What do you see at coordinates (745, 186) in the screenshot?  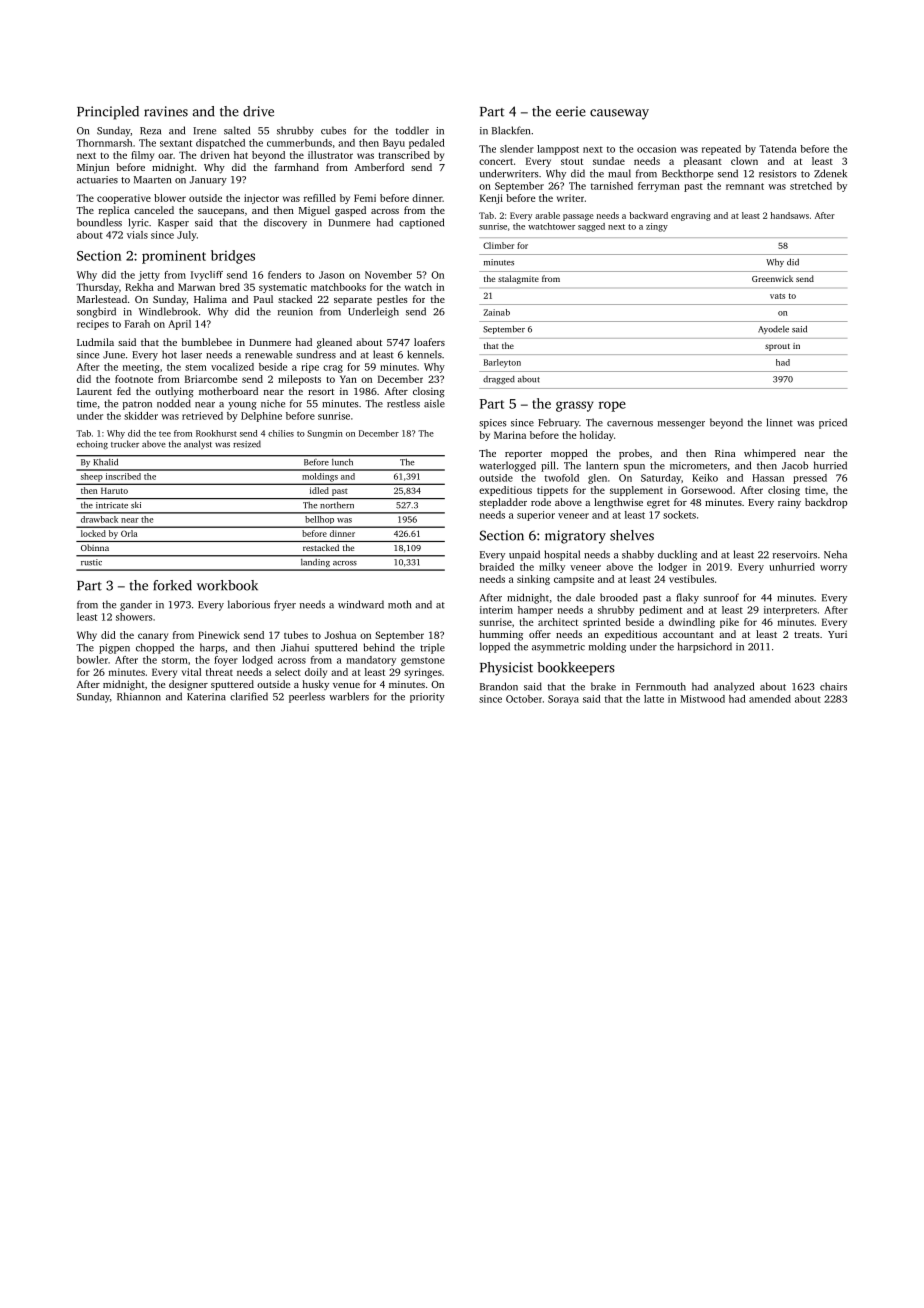 I see `remnant` at bounding box center [745, 186].
